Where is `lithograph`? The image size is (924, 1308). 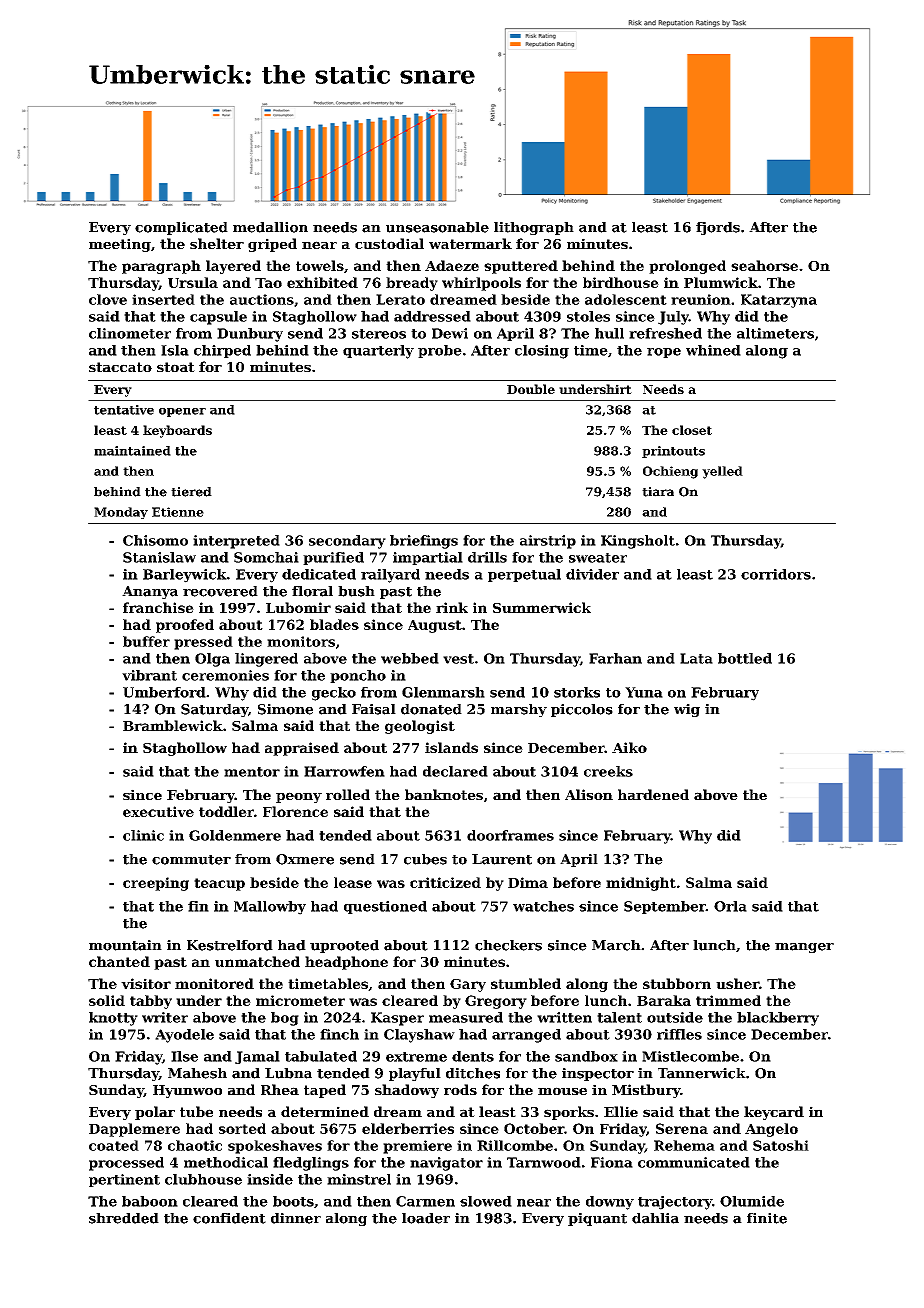 lithograph is located at coordinates (534, 228).
